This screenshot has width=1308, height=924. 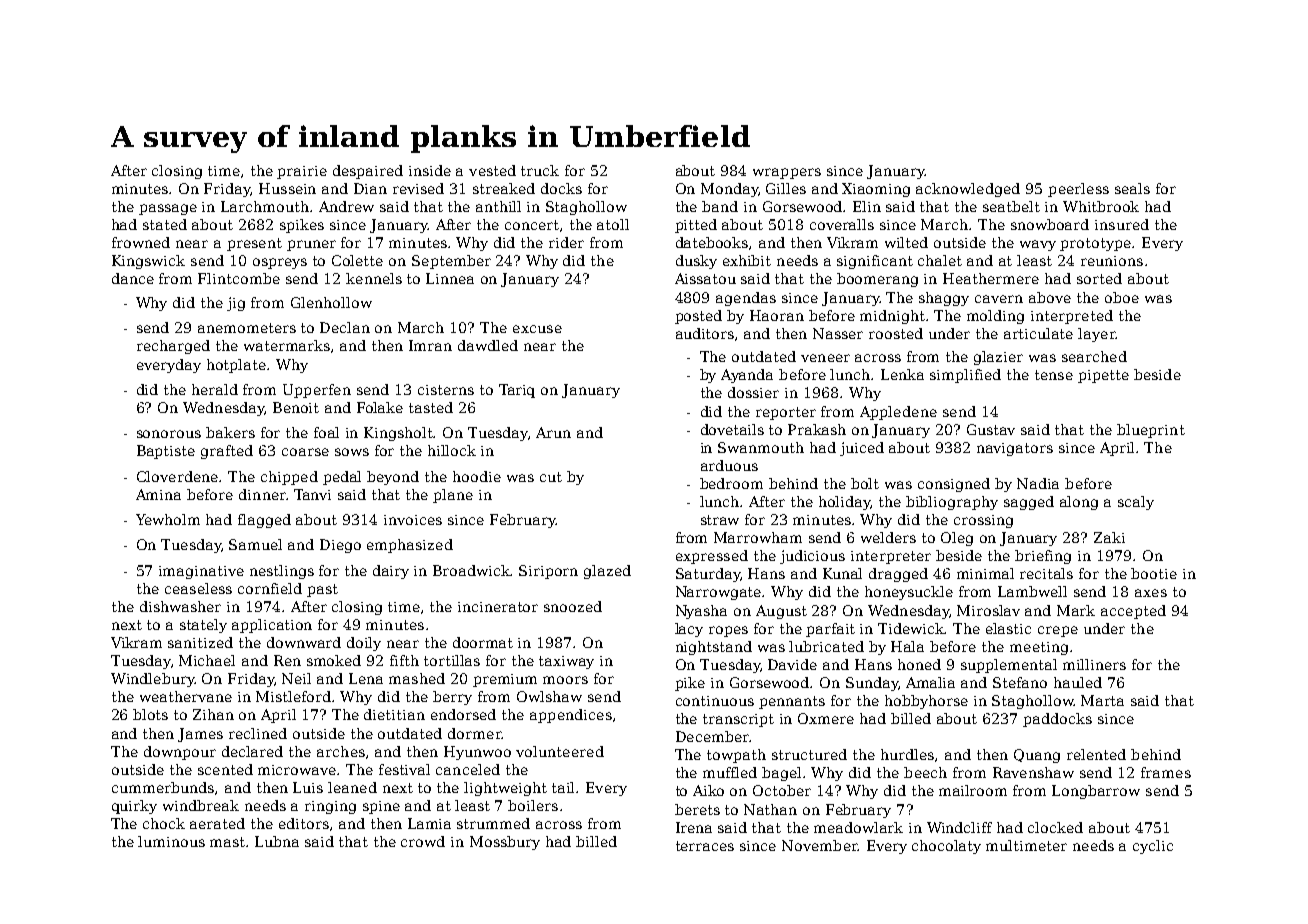 I want to click on posted, so click(x=698, y=317).
